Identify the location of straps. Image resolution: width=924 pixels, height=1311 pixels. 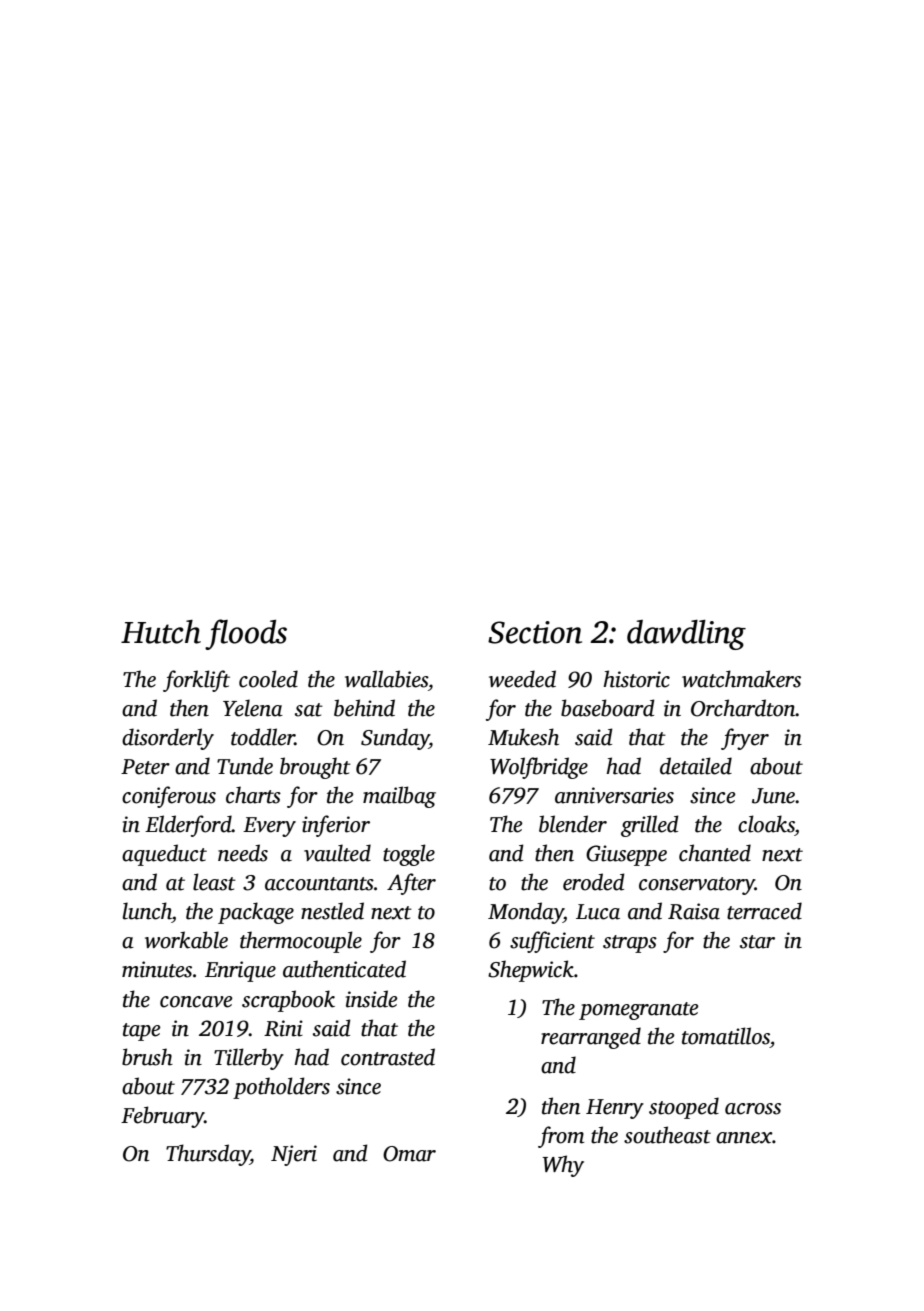
(630, 944).
